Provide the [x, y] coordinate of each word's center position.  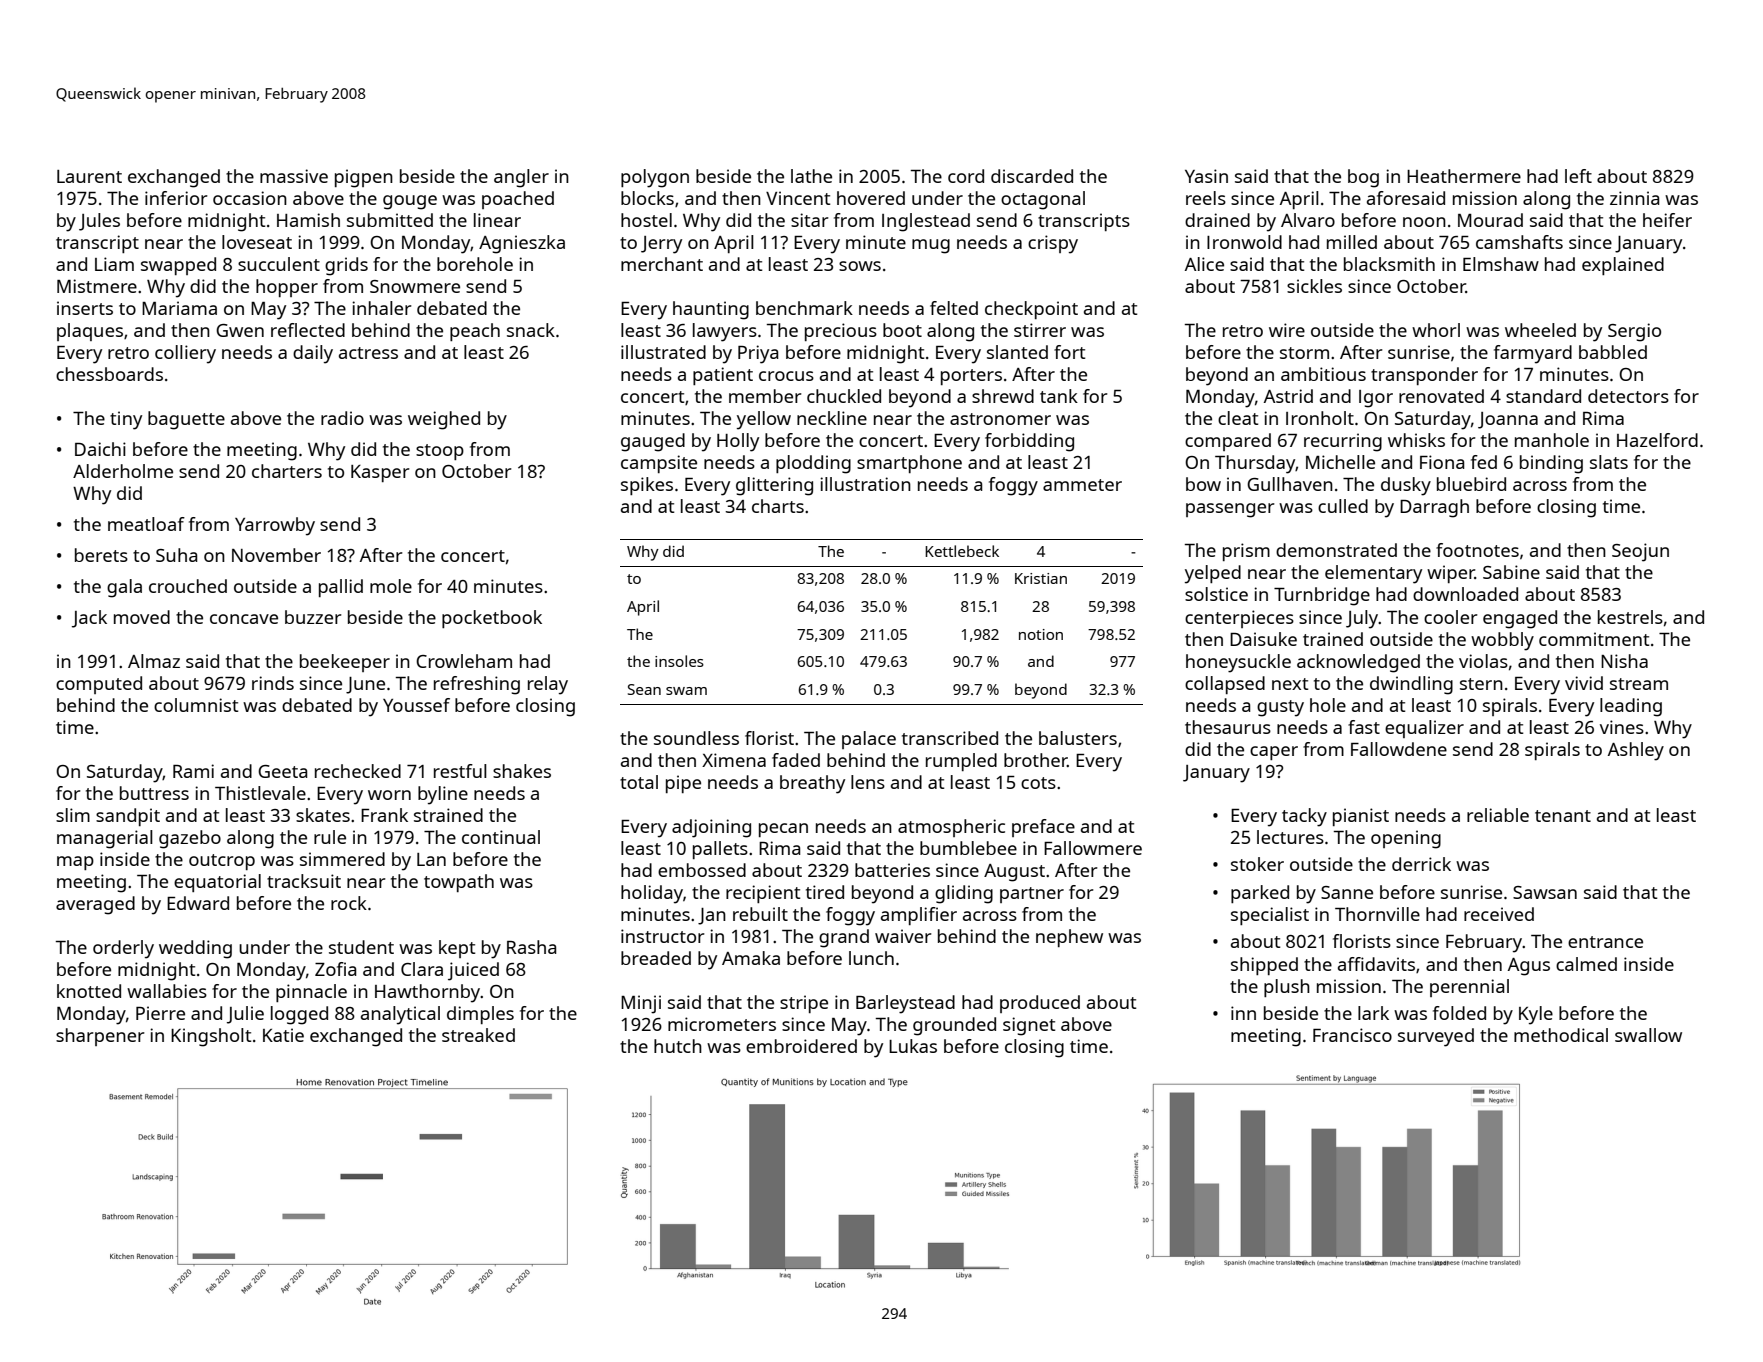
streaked [478, 1035]
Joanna [1508, 420]
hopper [287, 288]
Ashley [1636, 751]
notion [1041, 634]
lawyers [725, 332]
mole [391, 586]
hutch [678, 1046]
